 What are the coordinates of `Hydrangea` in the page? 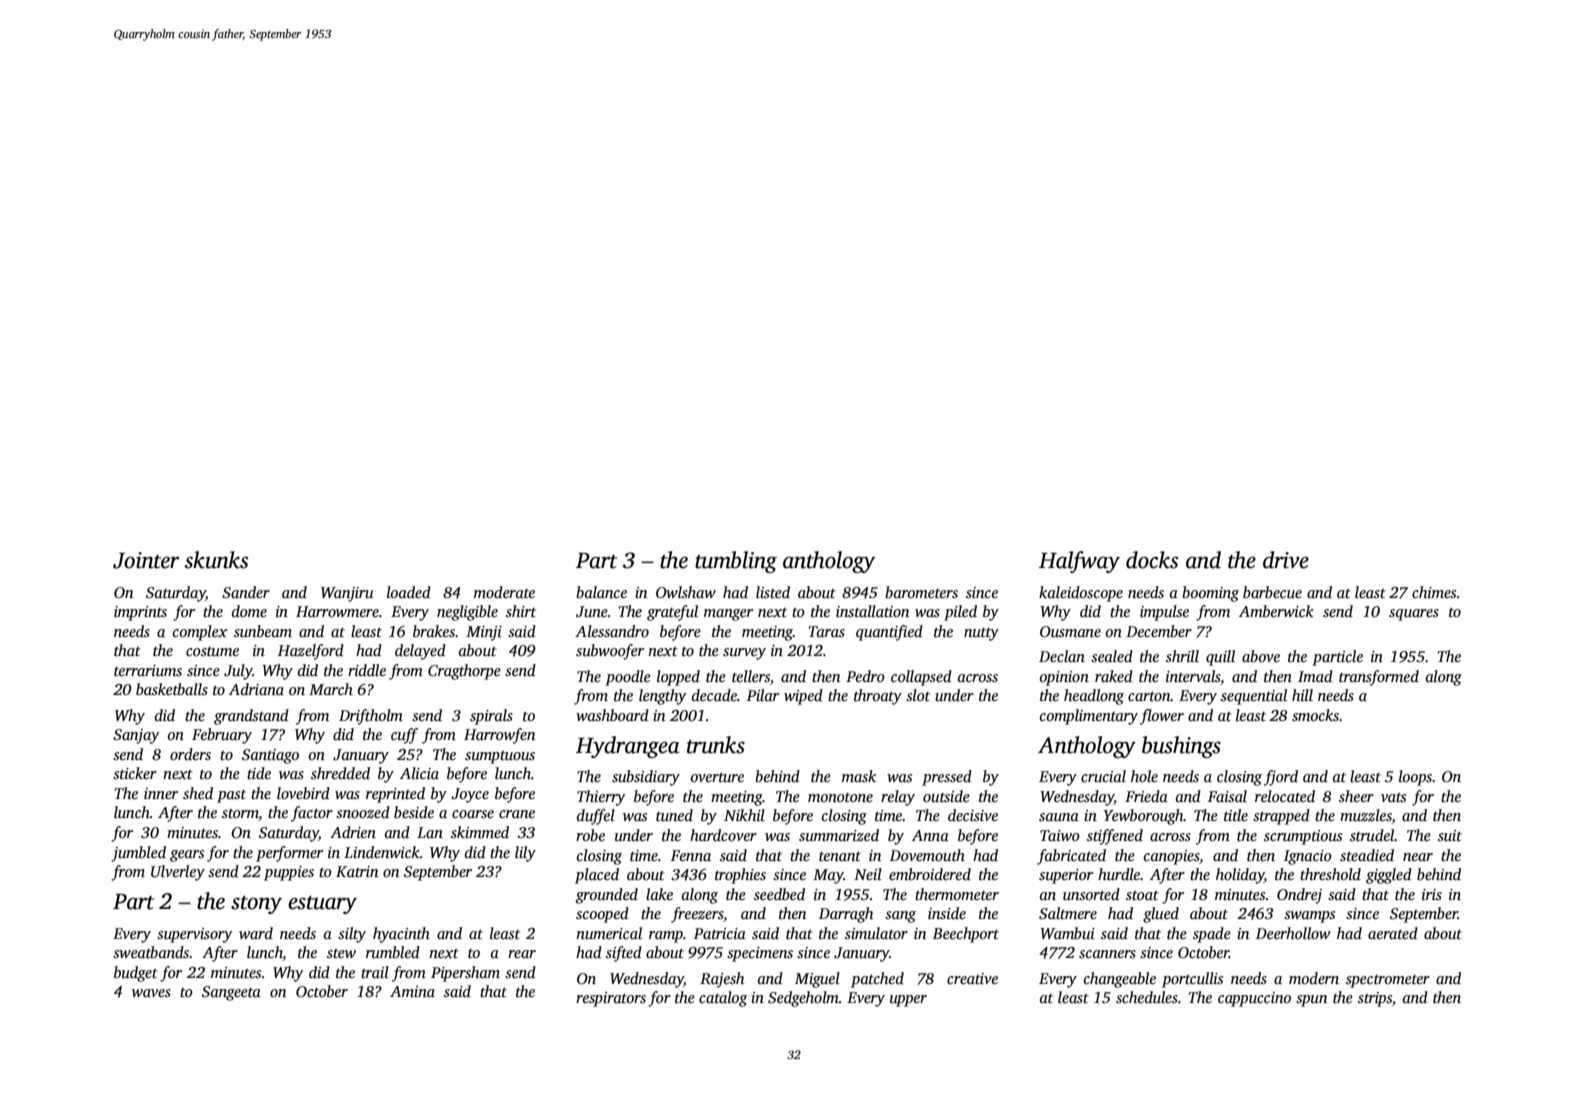 It's located at (628, 747).
